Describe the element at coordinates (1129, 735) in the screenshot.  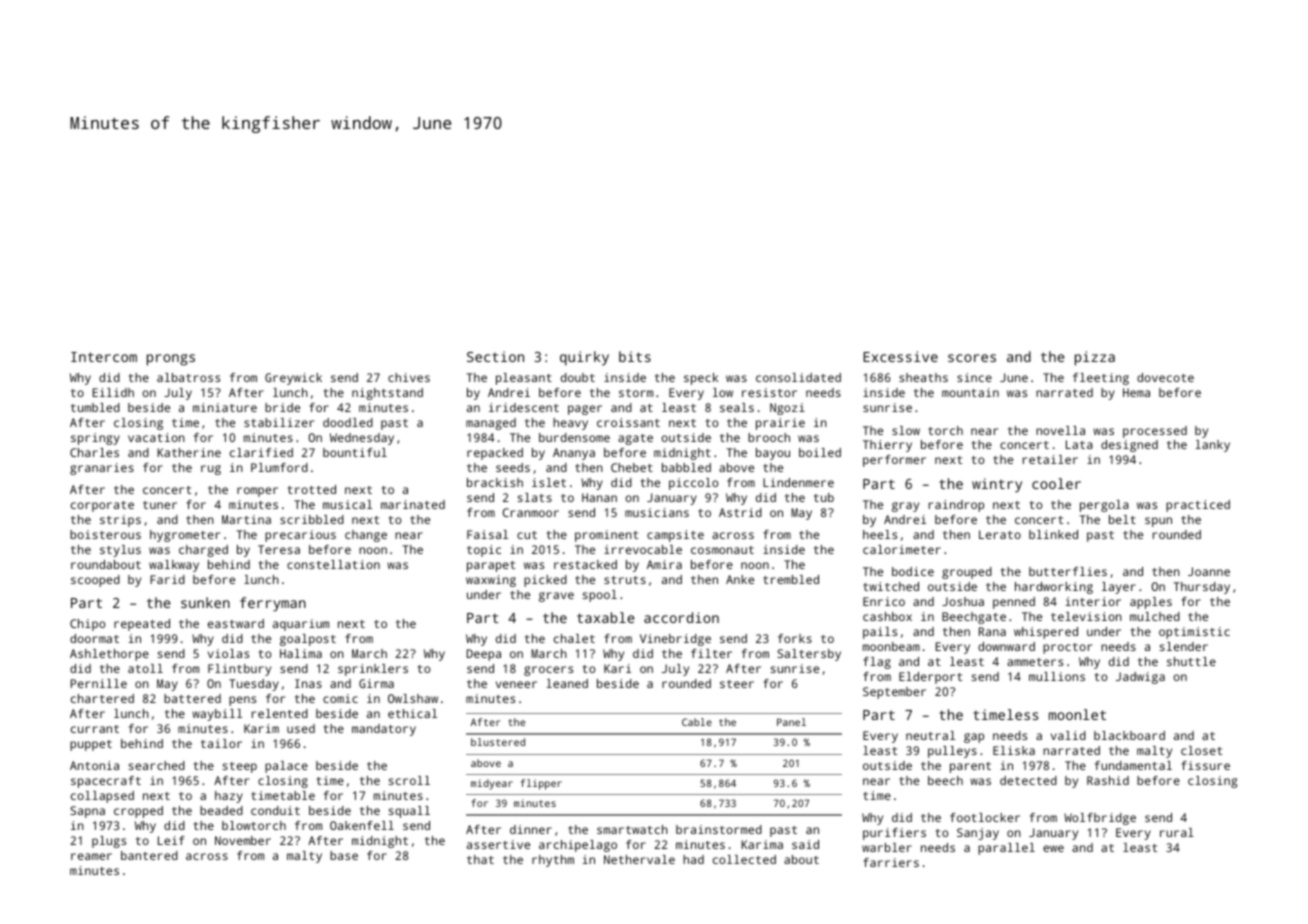
I see `blackboard` at that location.
